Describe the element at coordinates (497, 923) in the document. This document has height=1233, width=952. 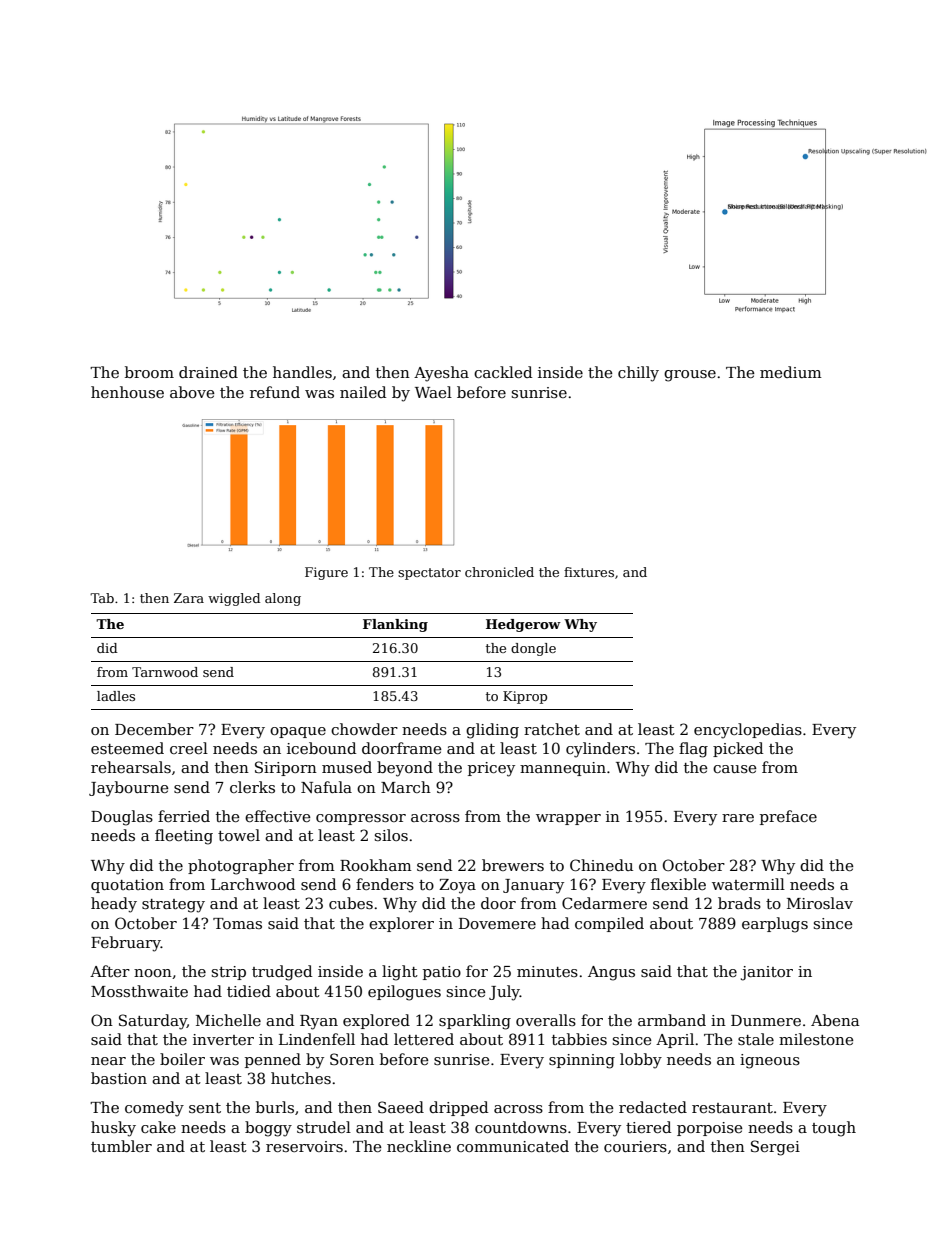
I see `Dovemere` at that location.
